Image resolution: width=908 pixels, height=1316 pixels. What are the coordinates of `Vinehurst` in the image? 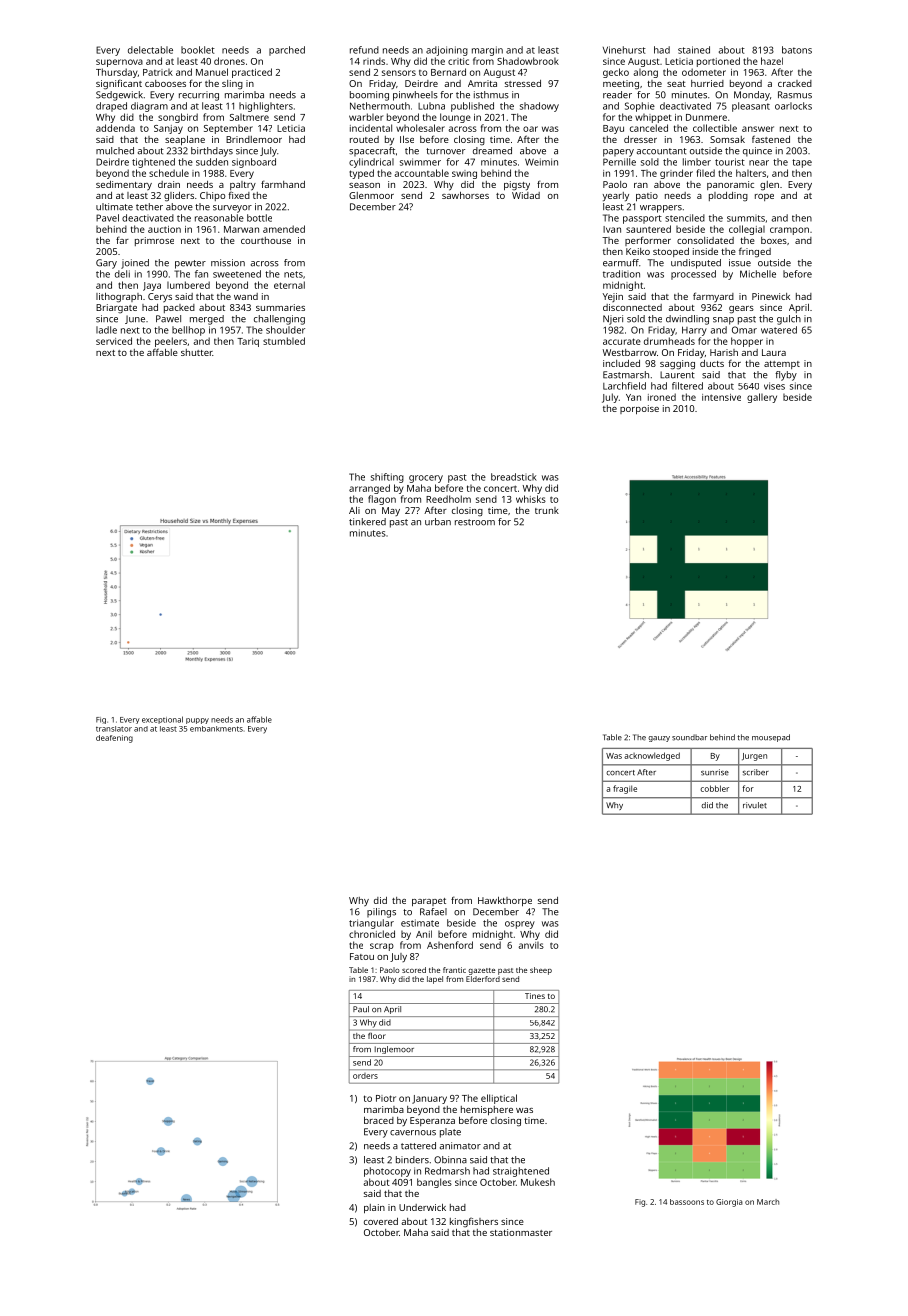 It's located at (624, 50).
